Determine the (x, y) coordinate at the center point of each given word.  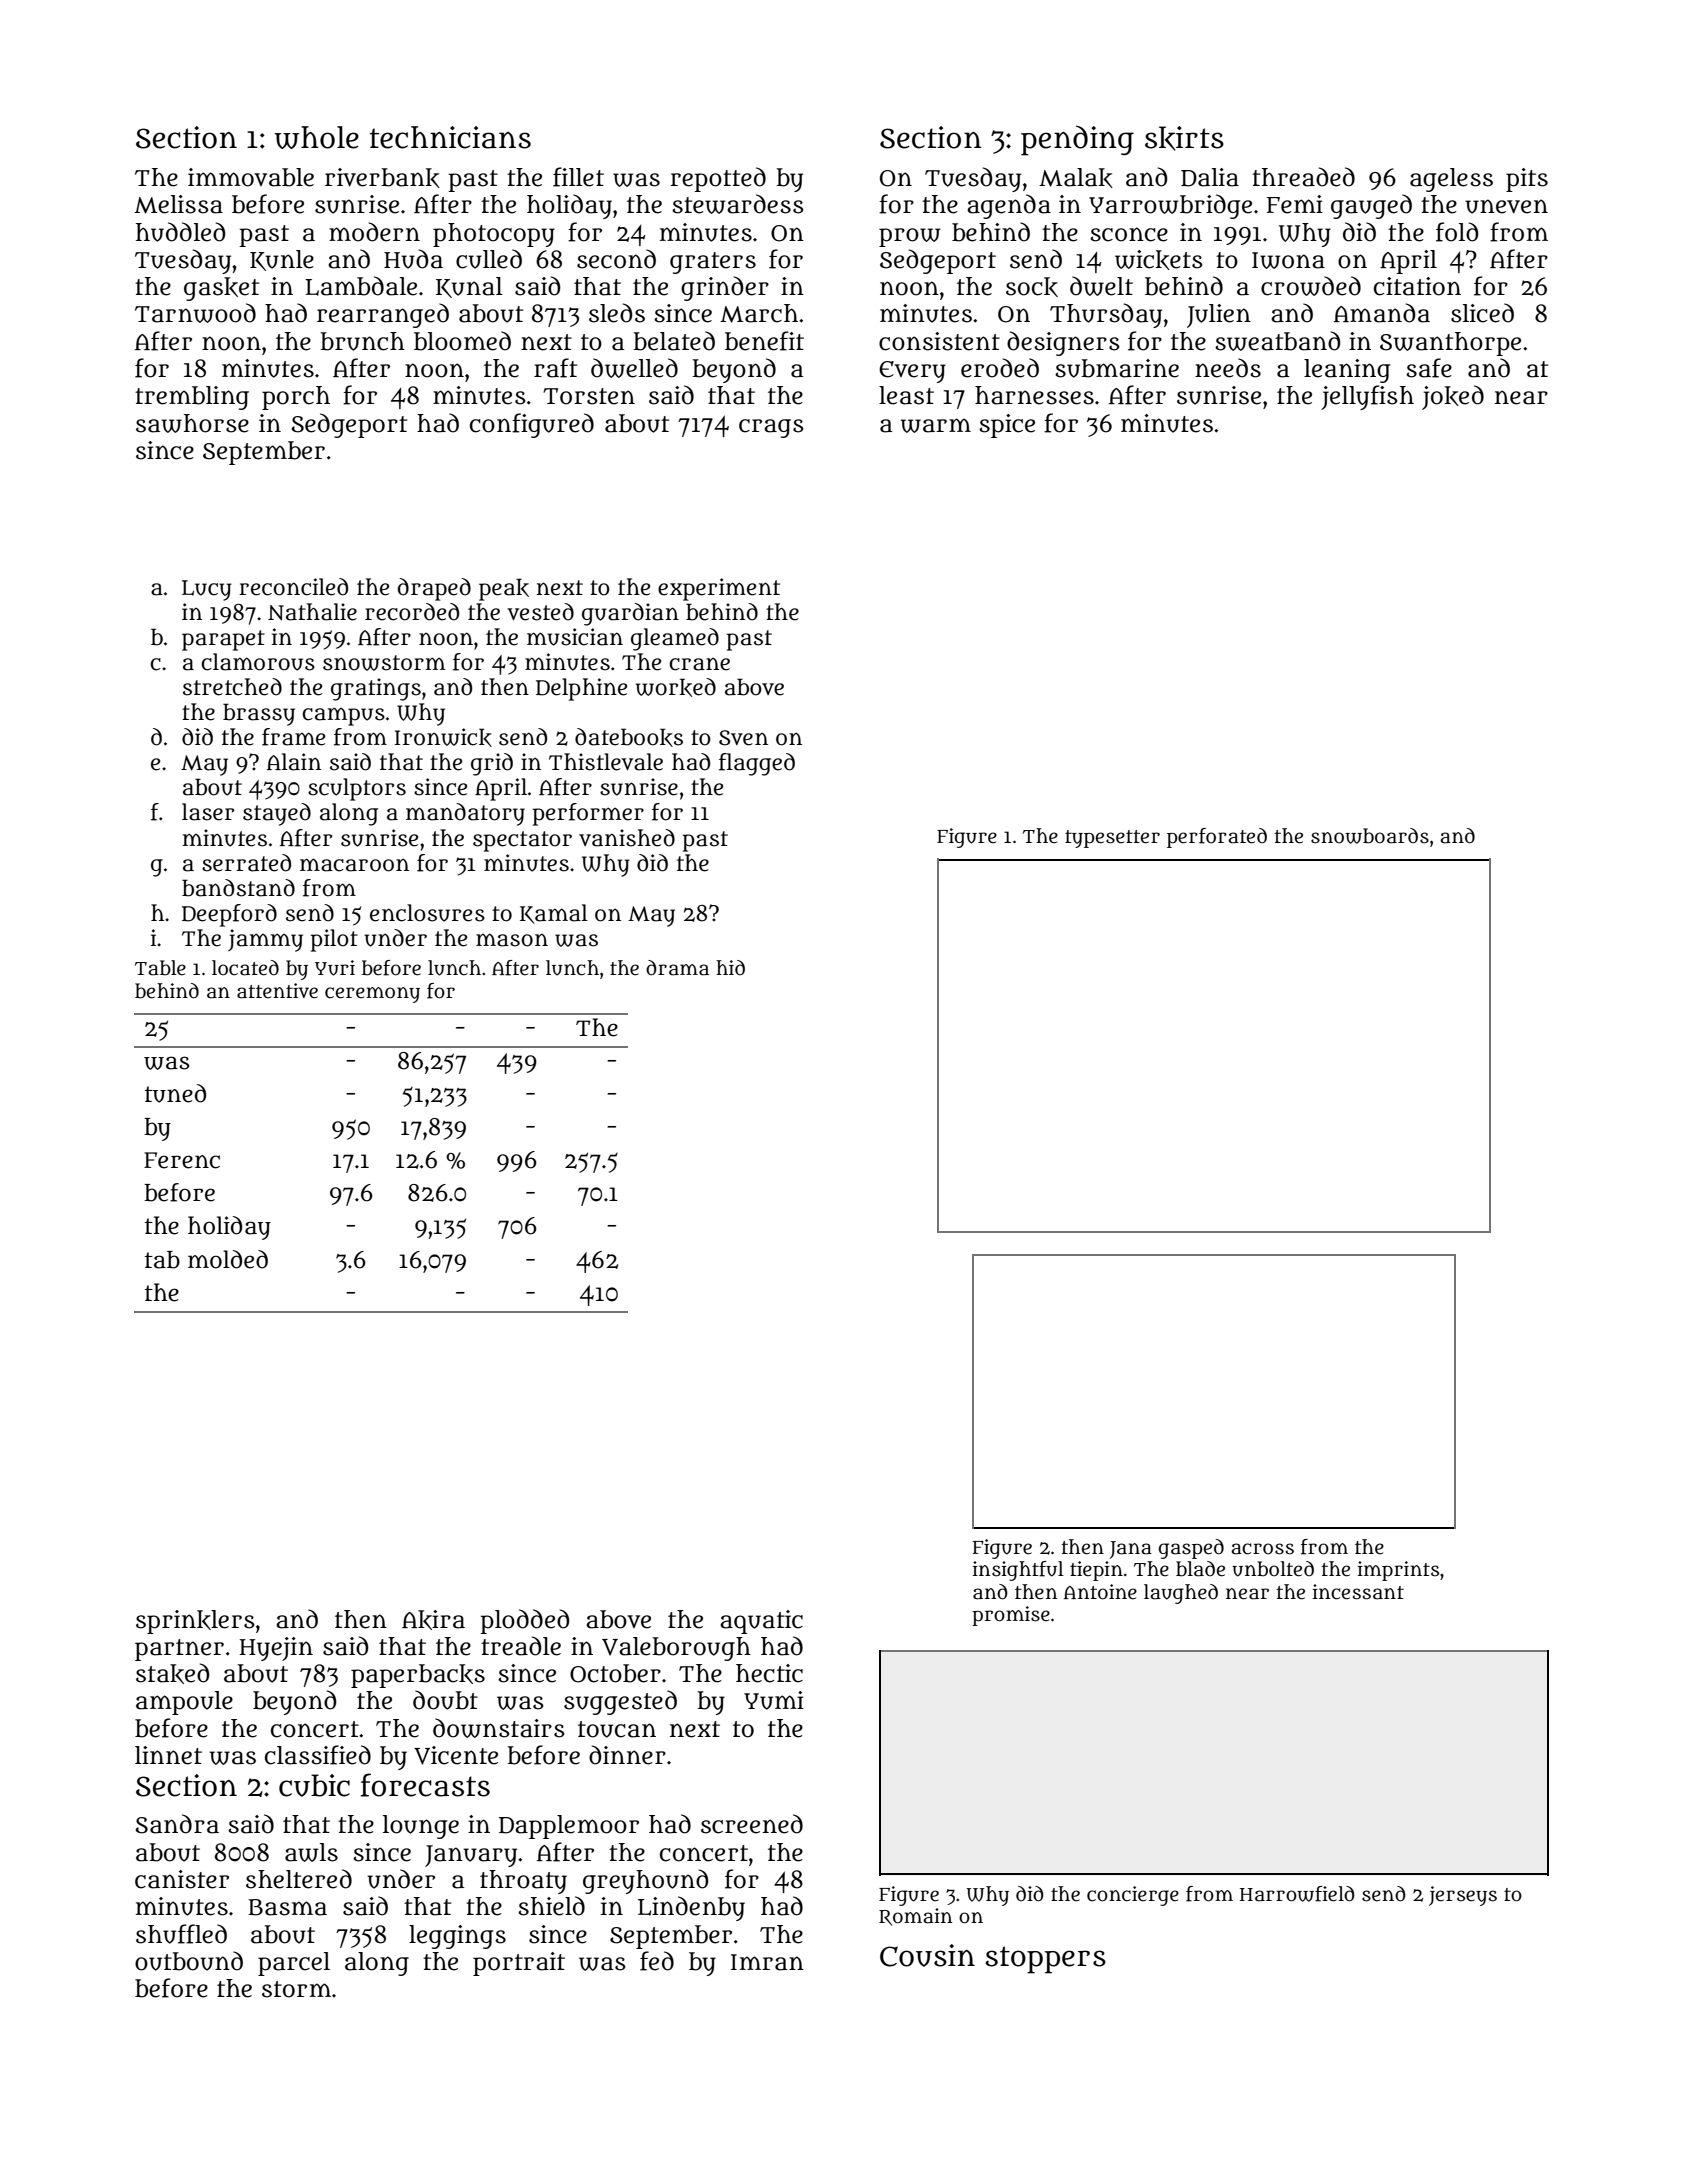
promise (1011, 1616)
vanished (627, 838)
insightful (1018, 1571)
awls (311, 1852)
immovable (251, 177)
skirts (1184, 138)
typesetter (1112, 839)
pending (1077, 140)
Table (160, 968)
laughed (1181, 1594)
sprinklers (195, 1622)
